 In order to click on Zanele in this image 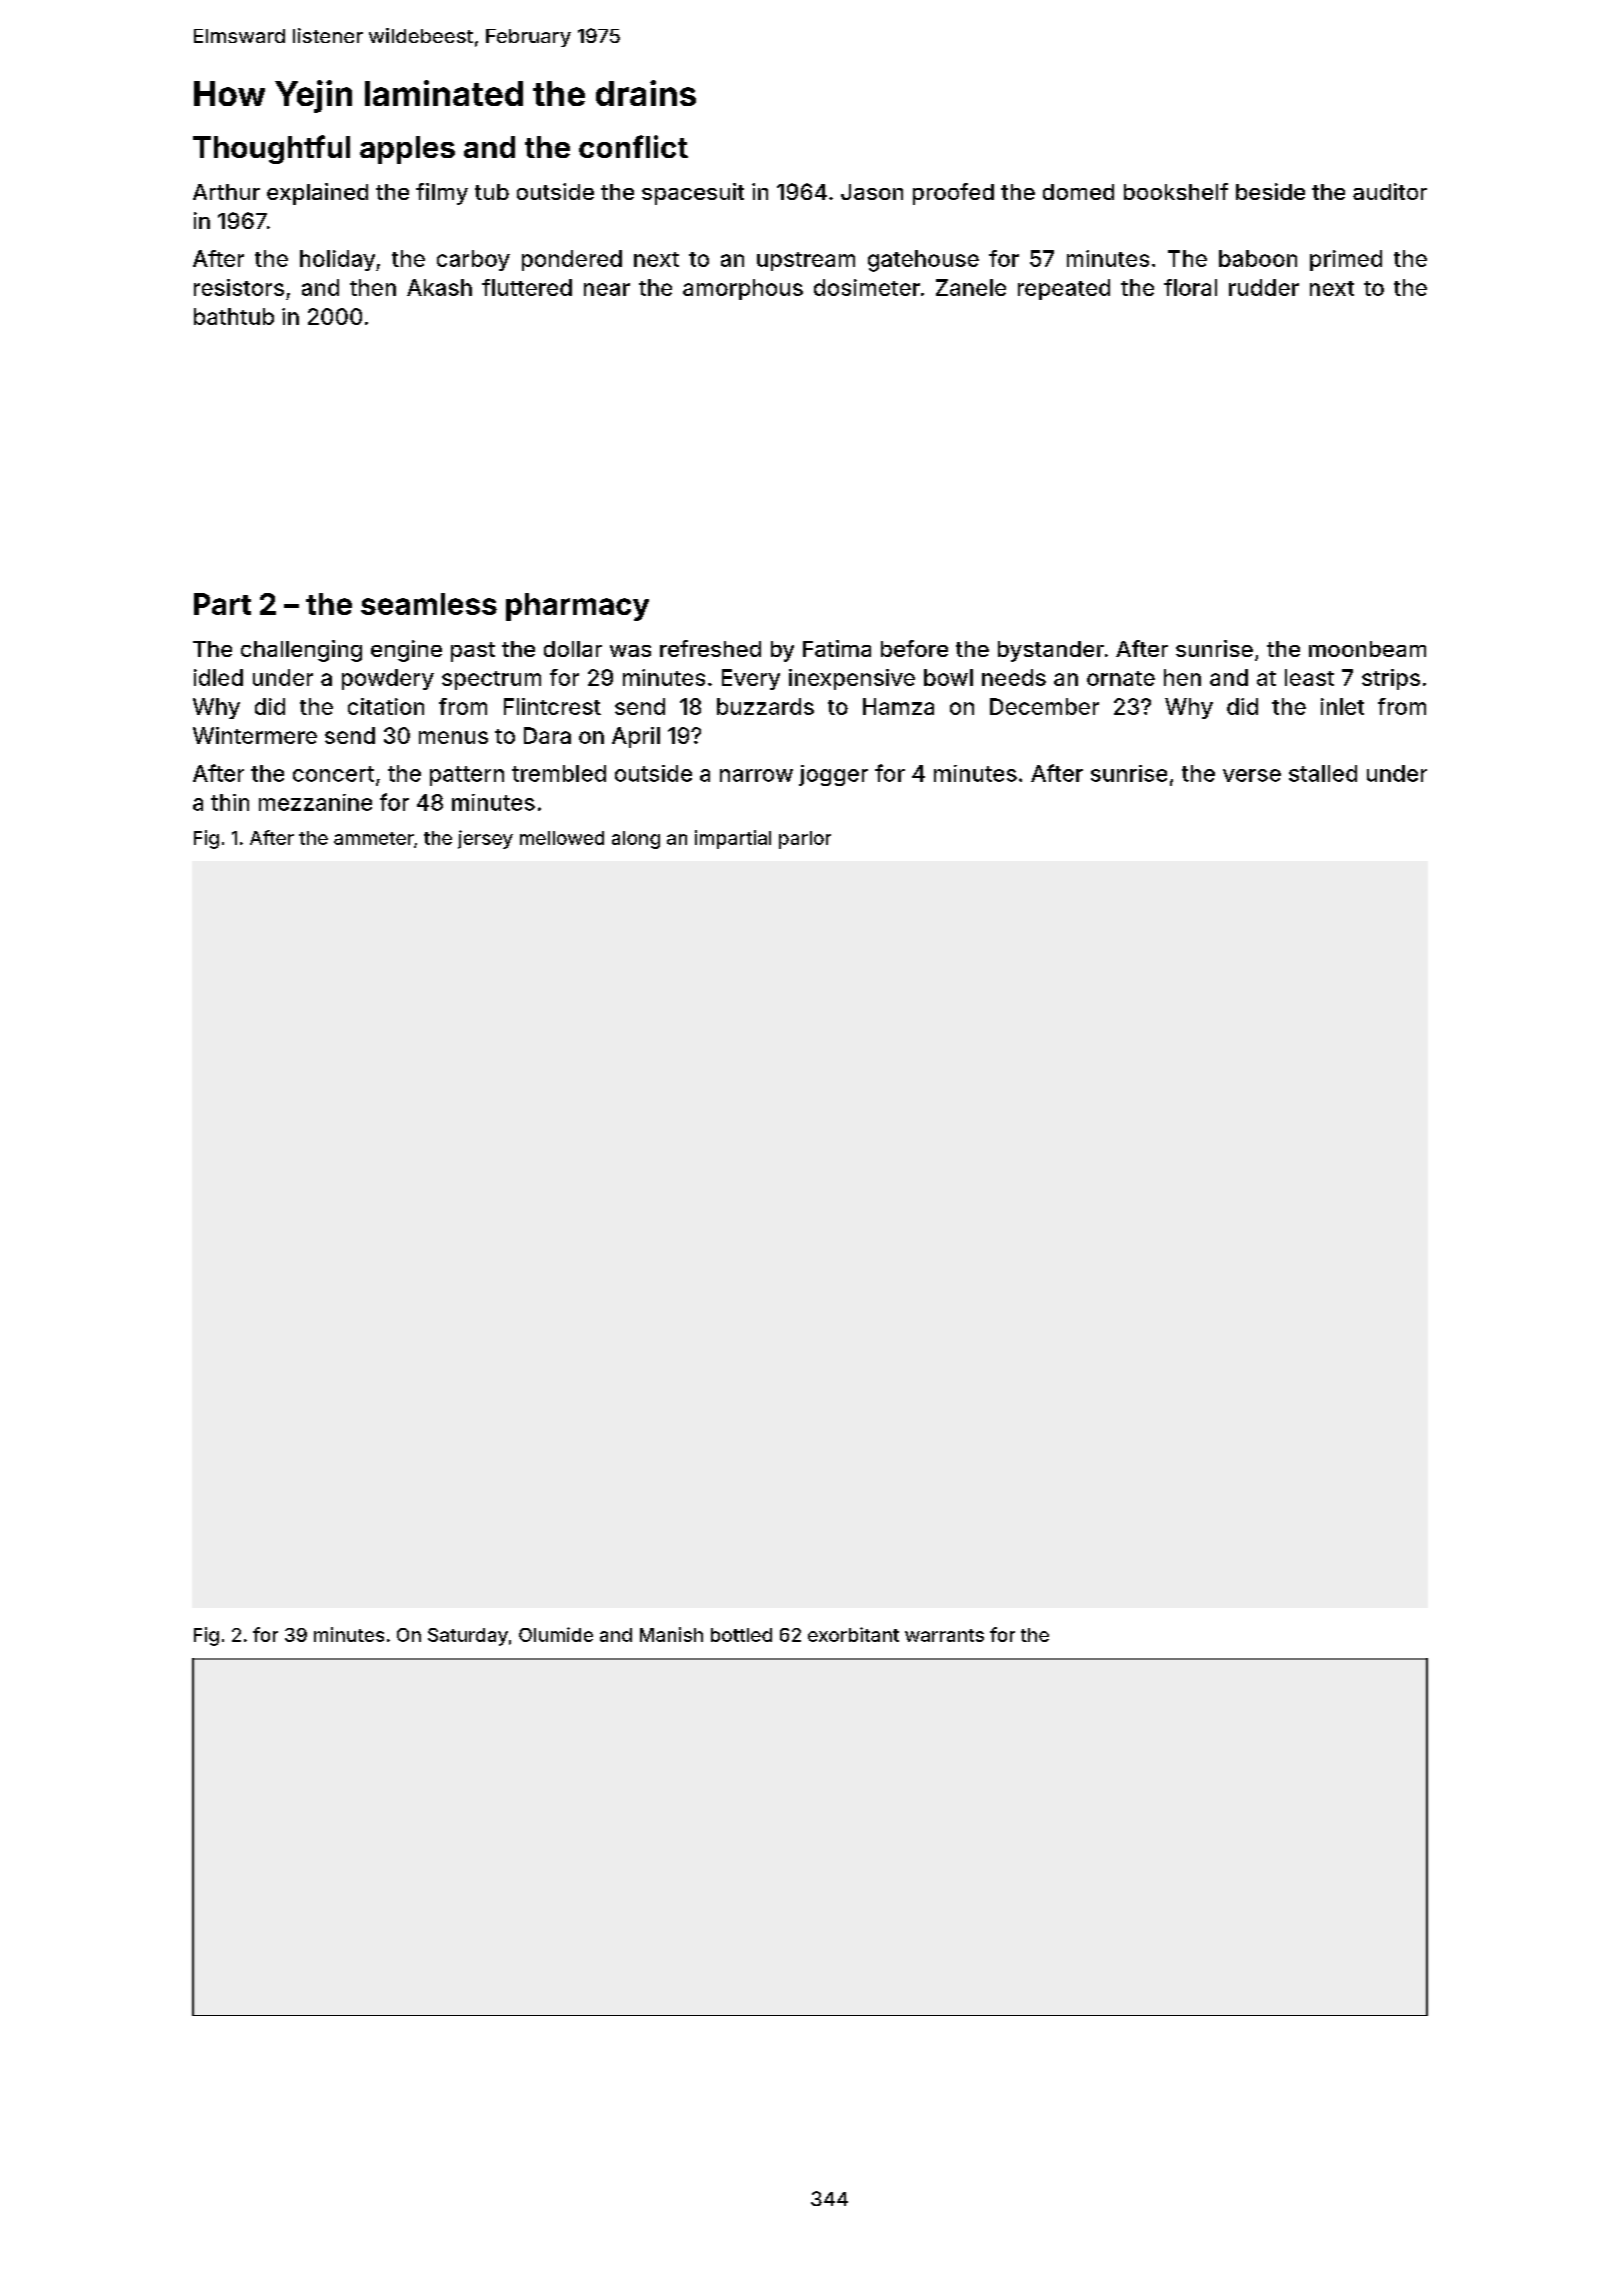, I will do `click(971, 287)`.
